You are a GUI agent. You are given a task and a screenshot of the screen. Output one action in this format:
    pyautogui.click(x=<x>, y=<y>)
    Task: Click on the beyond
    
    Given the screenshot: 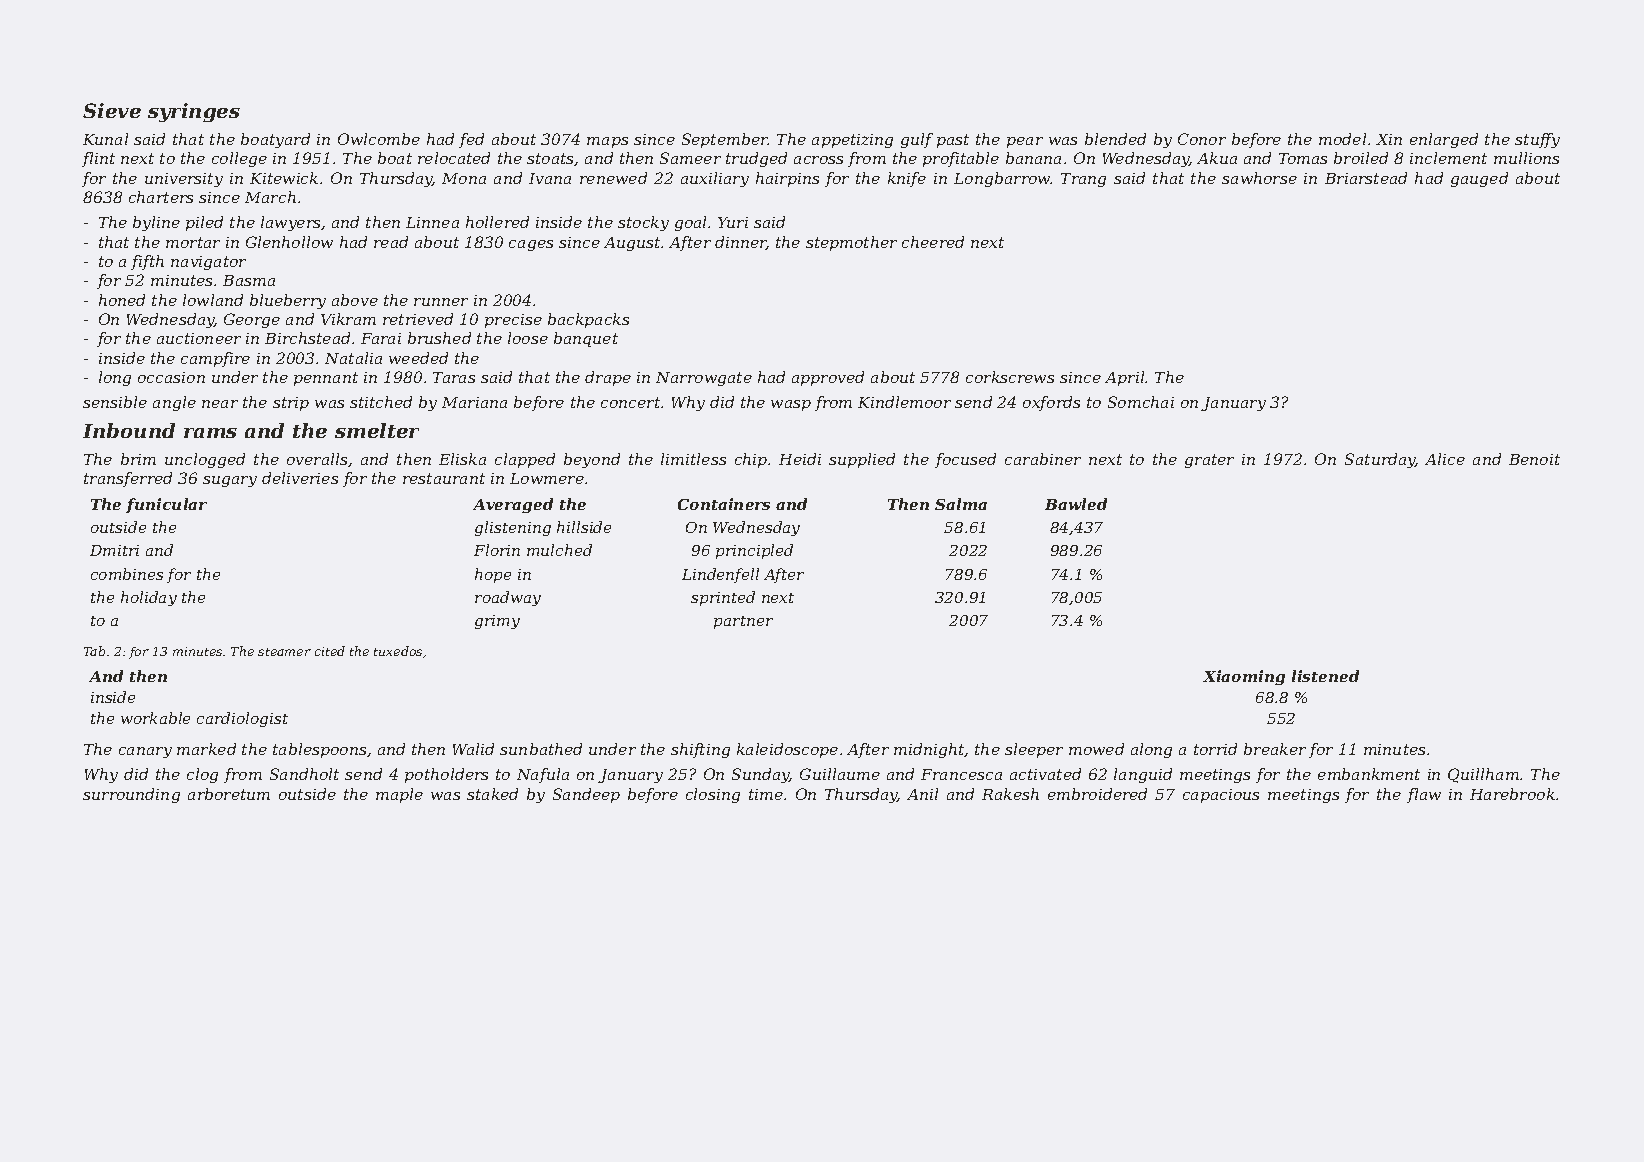 What is the action you would take?
    pyautogui.click(x=592, y=460)
